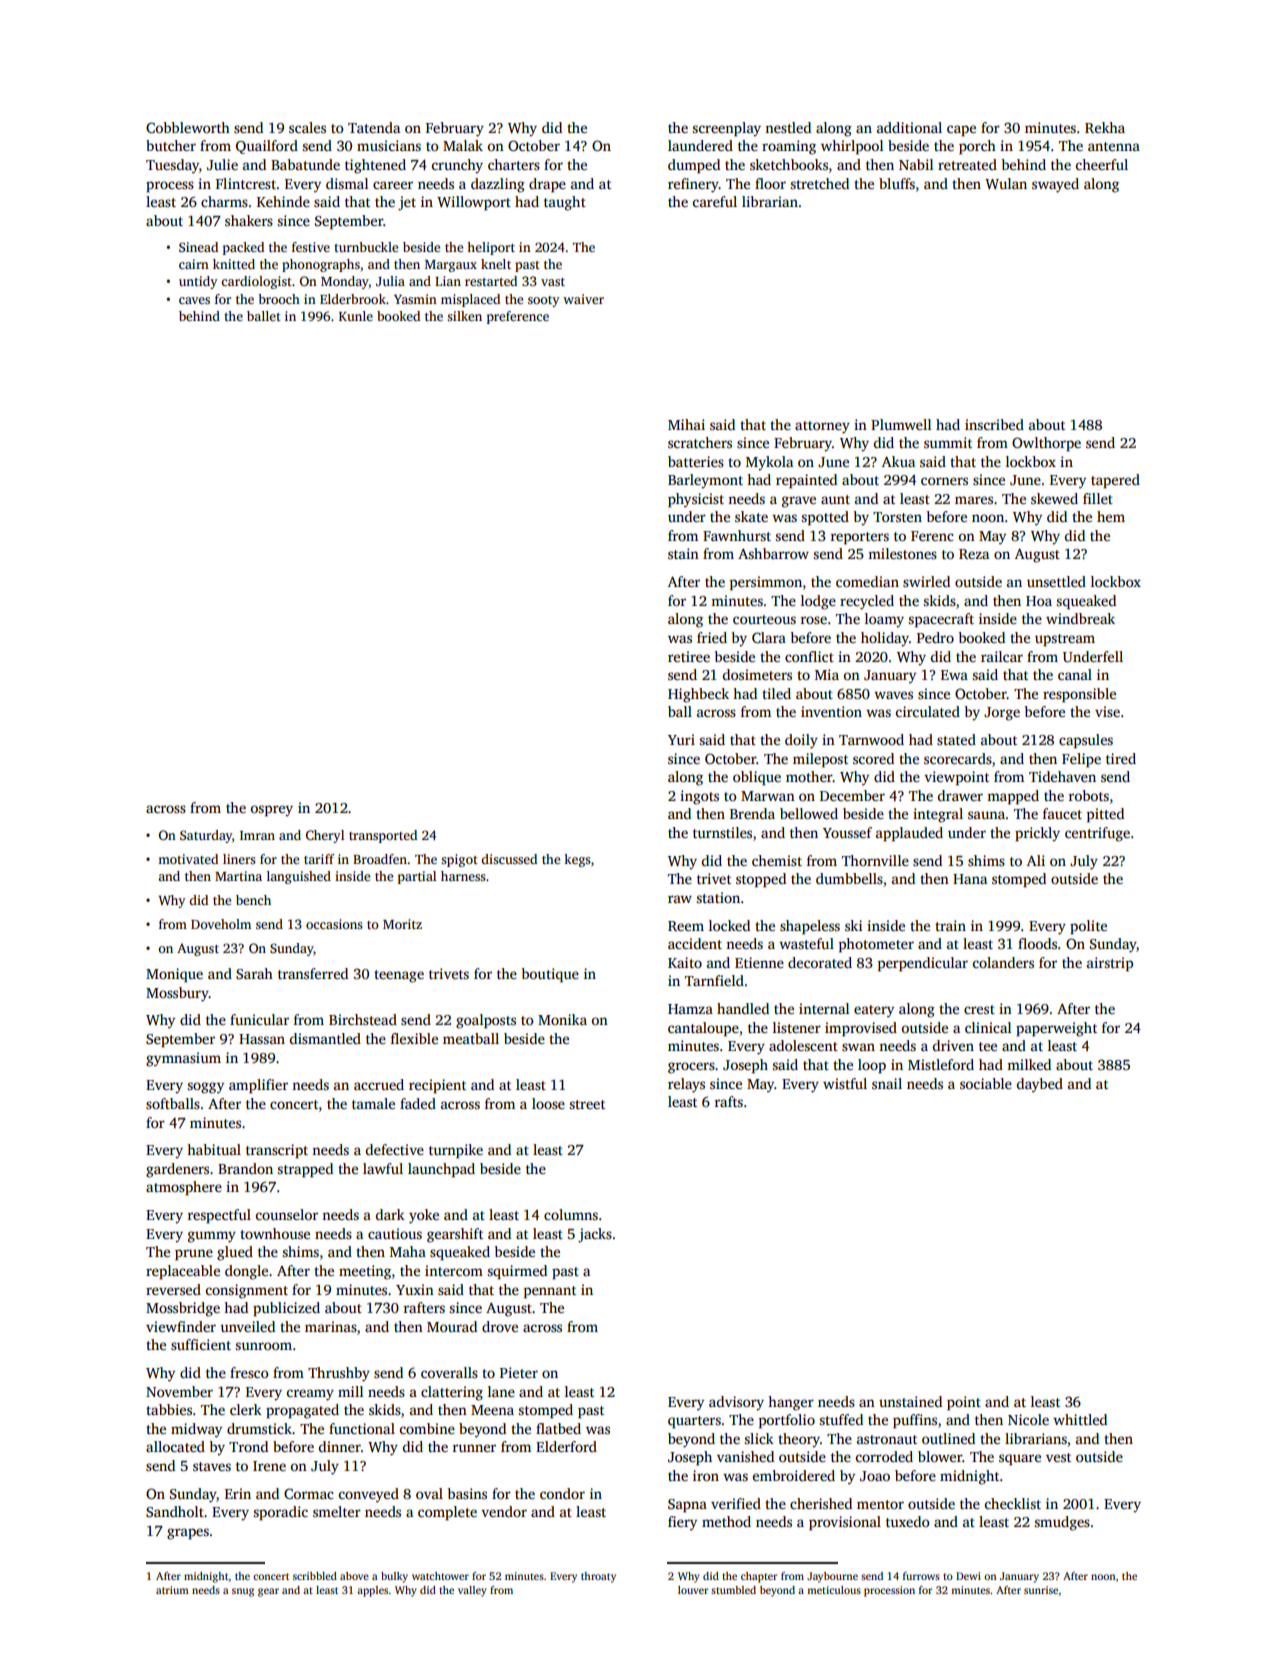  I want to click on transcript, so click(277, 1151).
